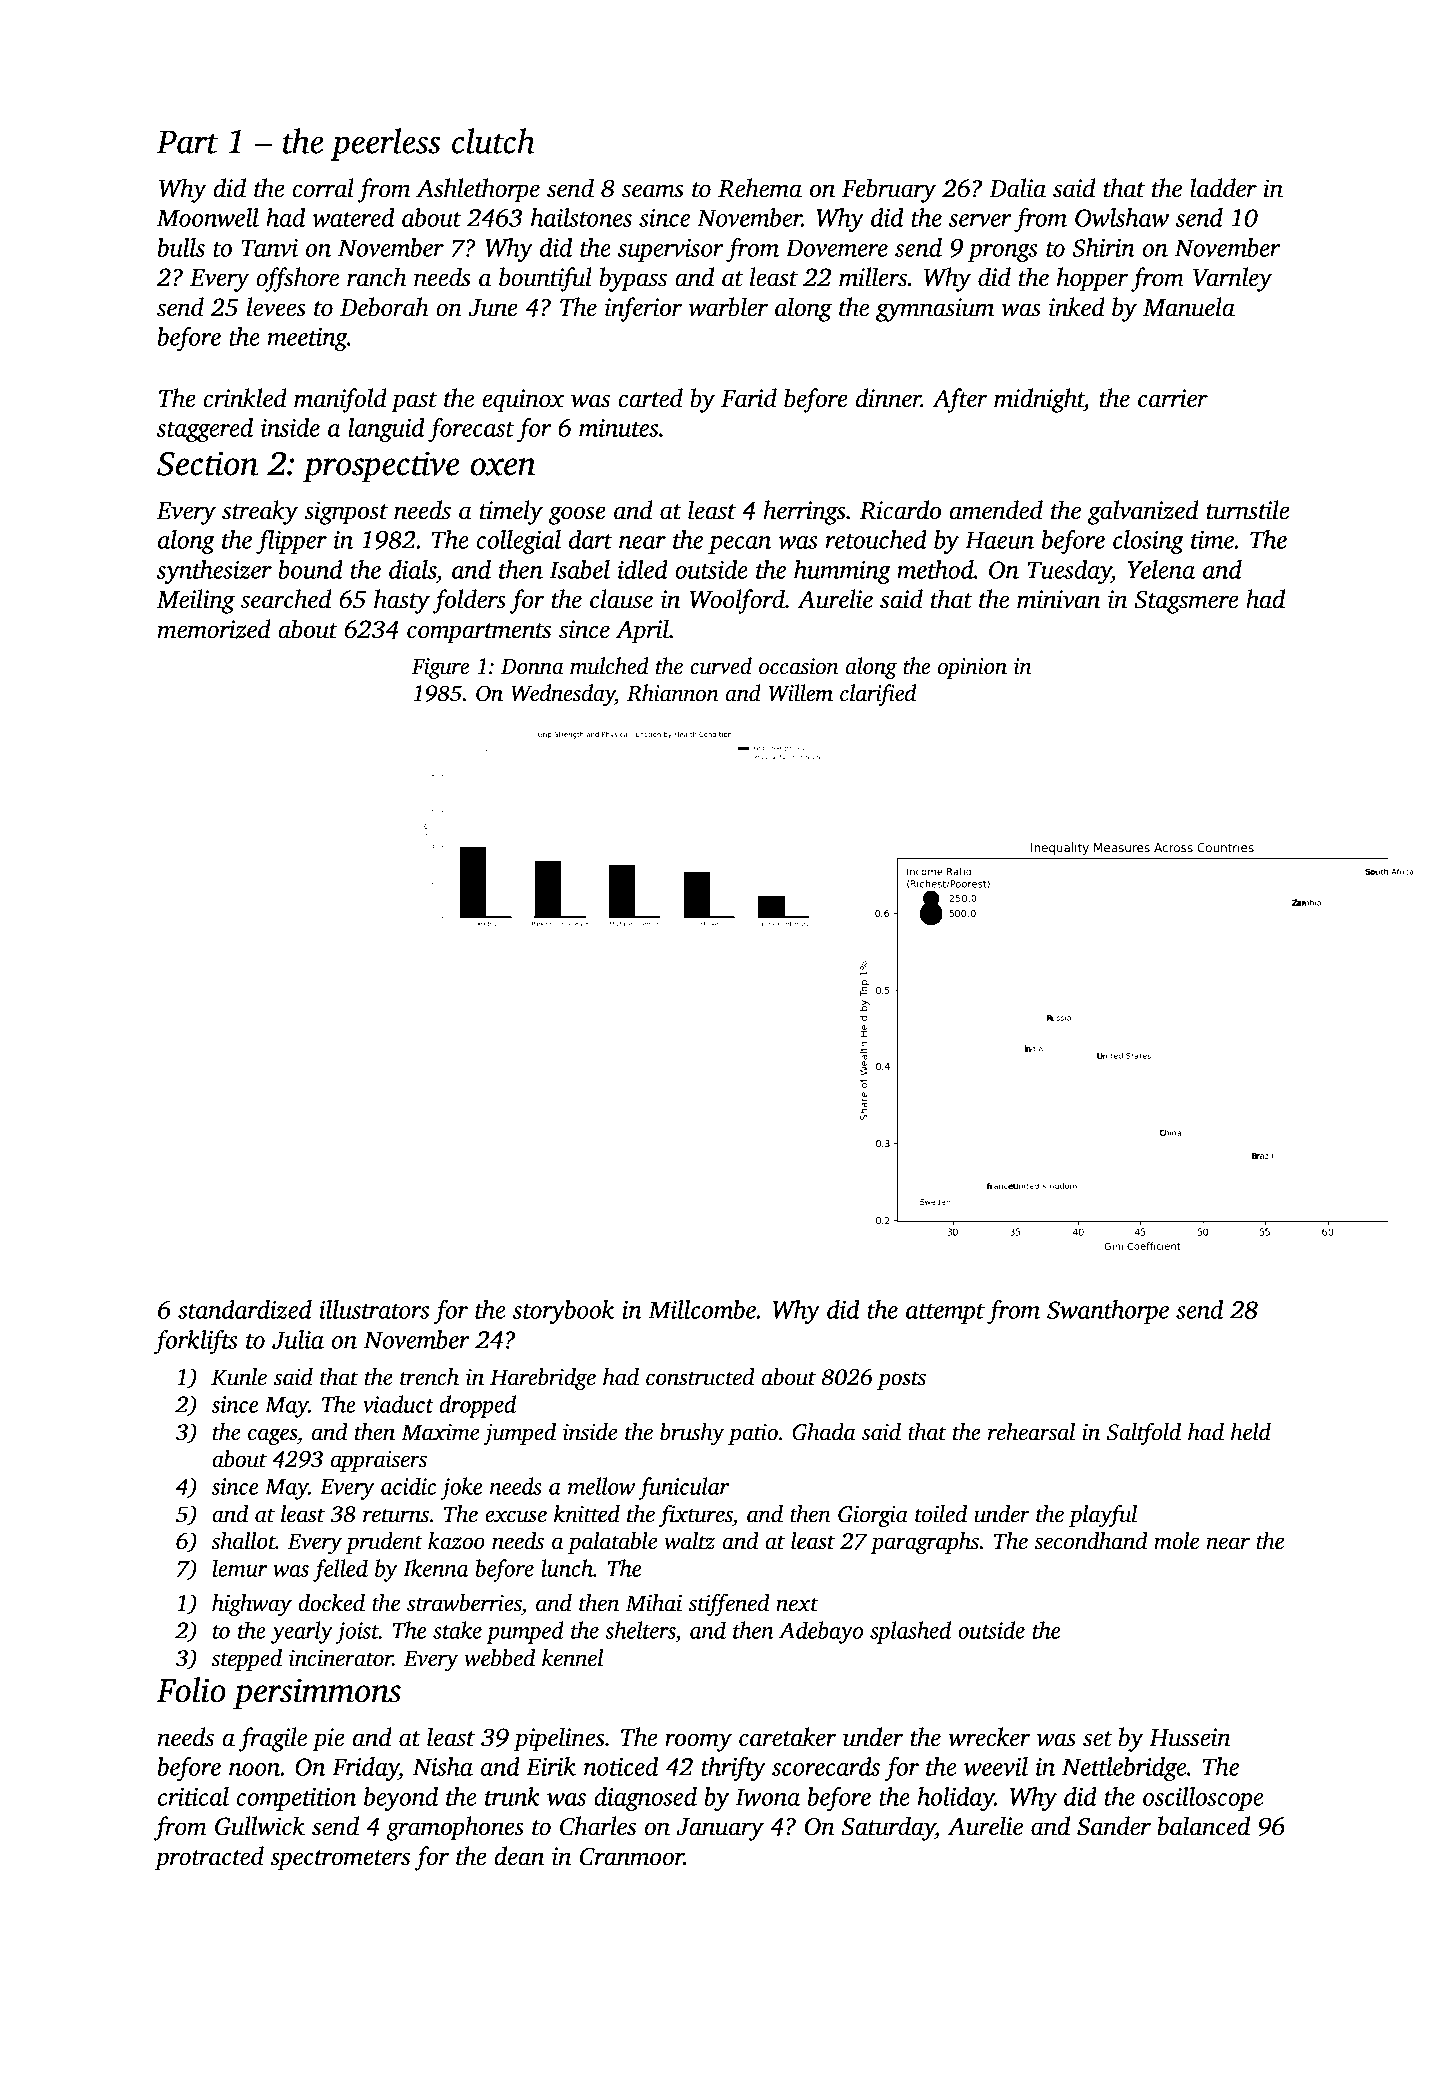 This image has height=2100, width=1450. I want to click on amended, so click(996, 510).
